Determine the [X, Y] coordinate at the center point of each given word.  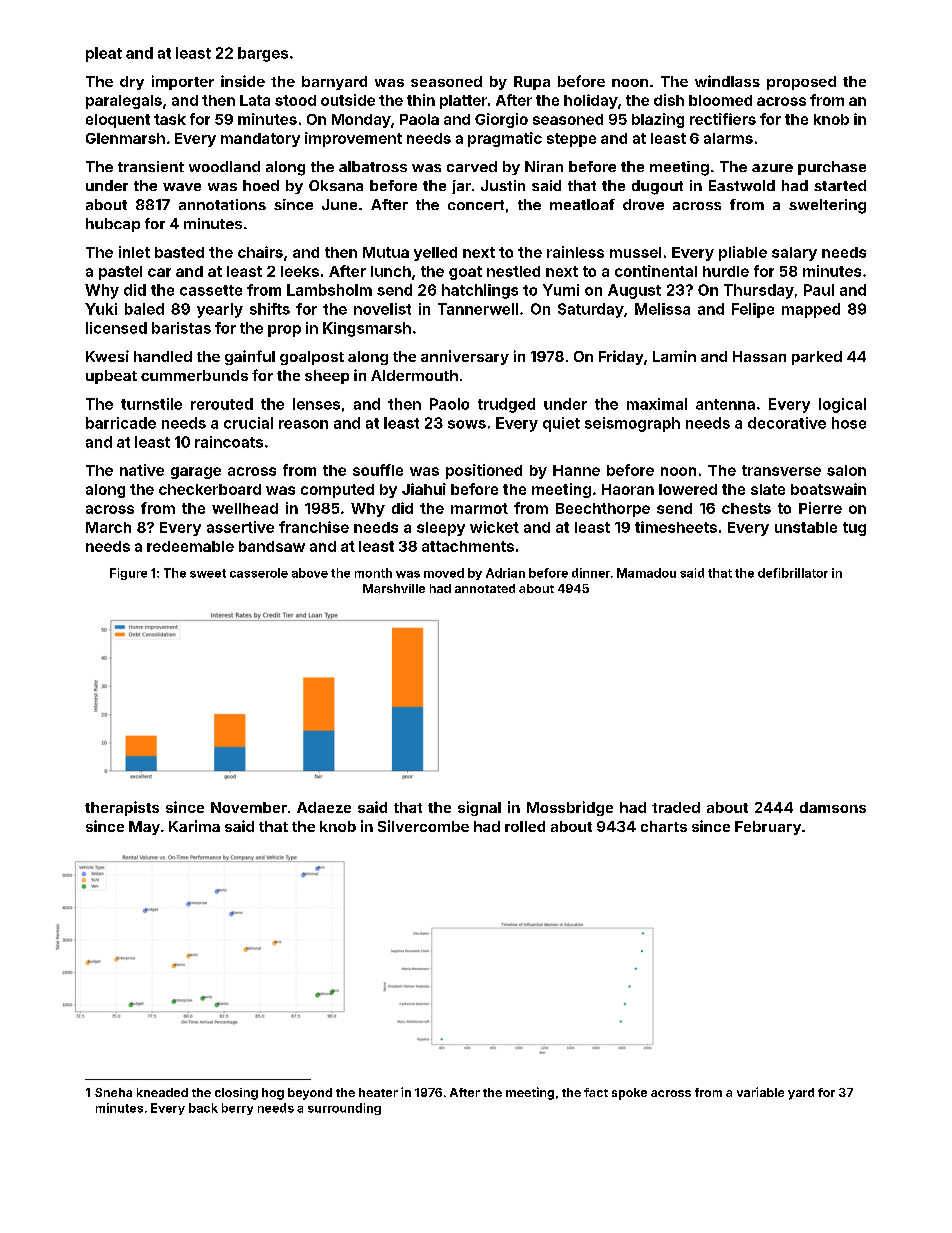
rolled [525, 826]
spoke [629, 1094]
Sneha [113, 1092]
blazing [658, 120]
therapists [122, 808]
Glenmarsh [125, 138]
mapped [811, 310]
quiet [561, 424]
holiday [591, 101]
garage [196, 473]
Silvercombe [423, 826]
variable [760, 1092]
